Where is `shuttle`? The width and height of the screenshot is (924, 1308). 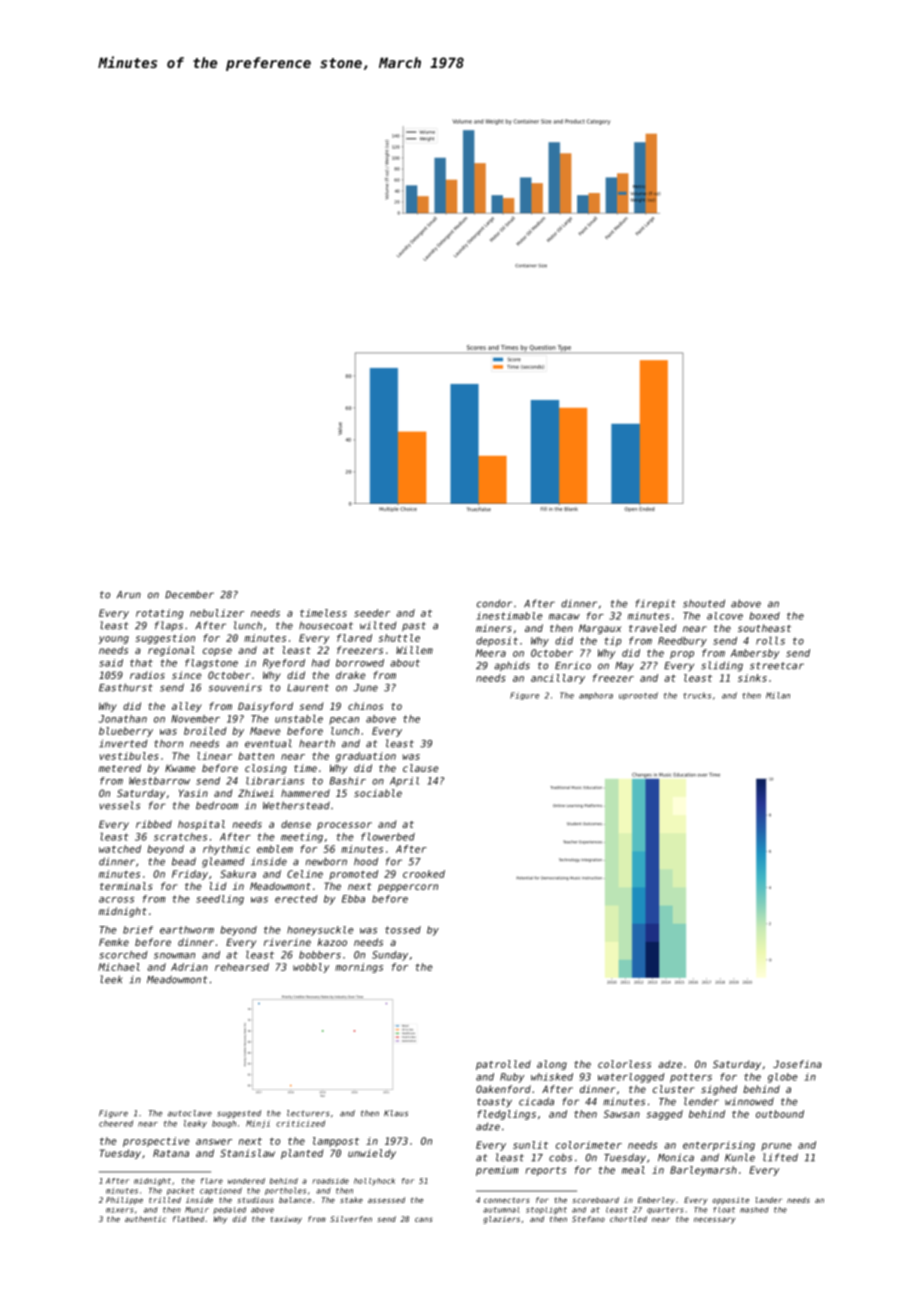 shuttle is located at coordinates (399, 638).
